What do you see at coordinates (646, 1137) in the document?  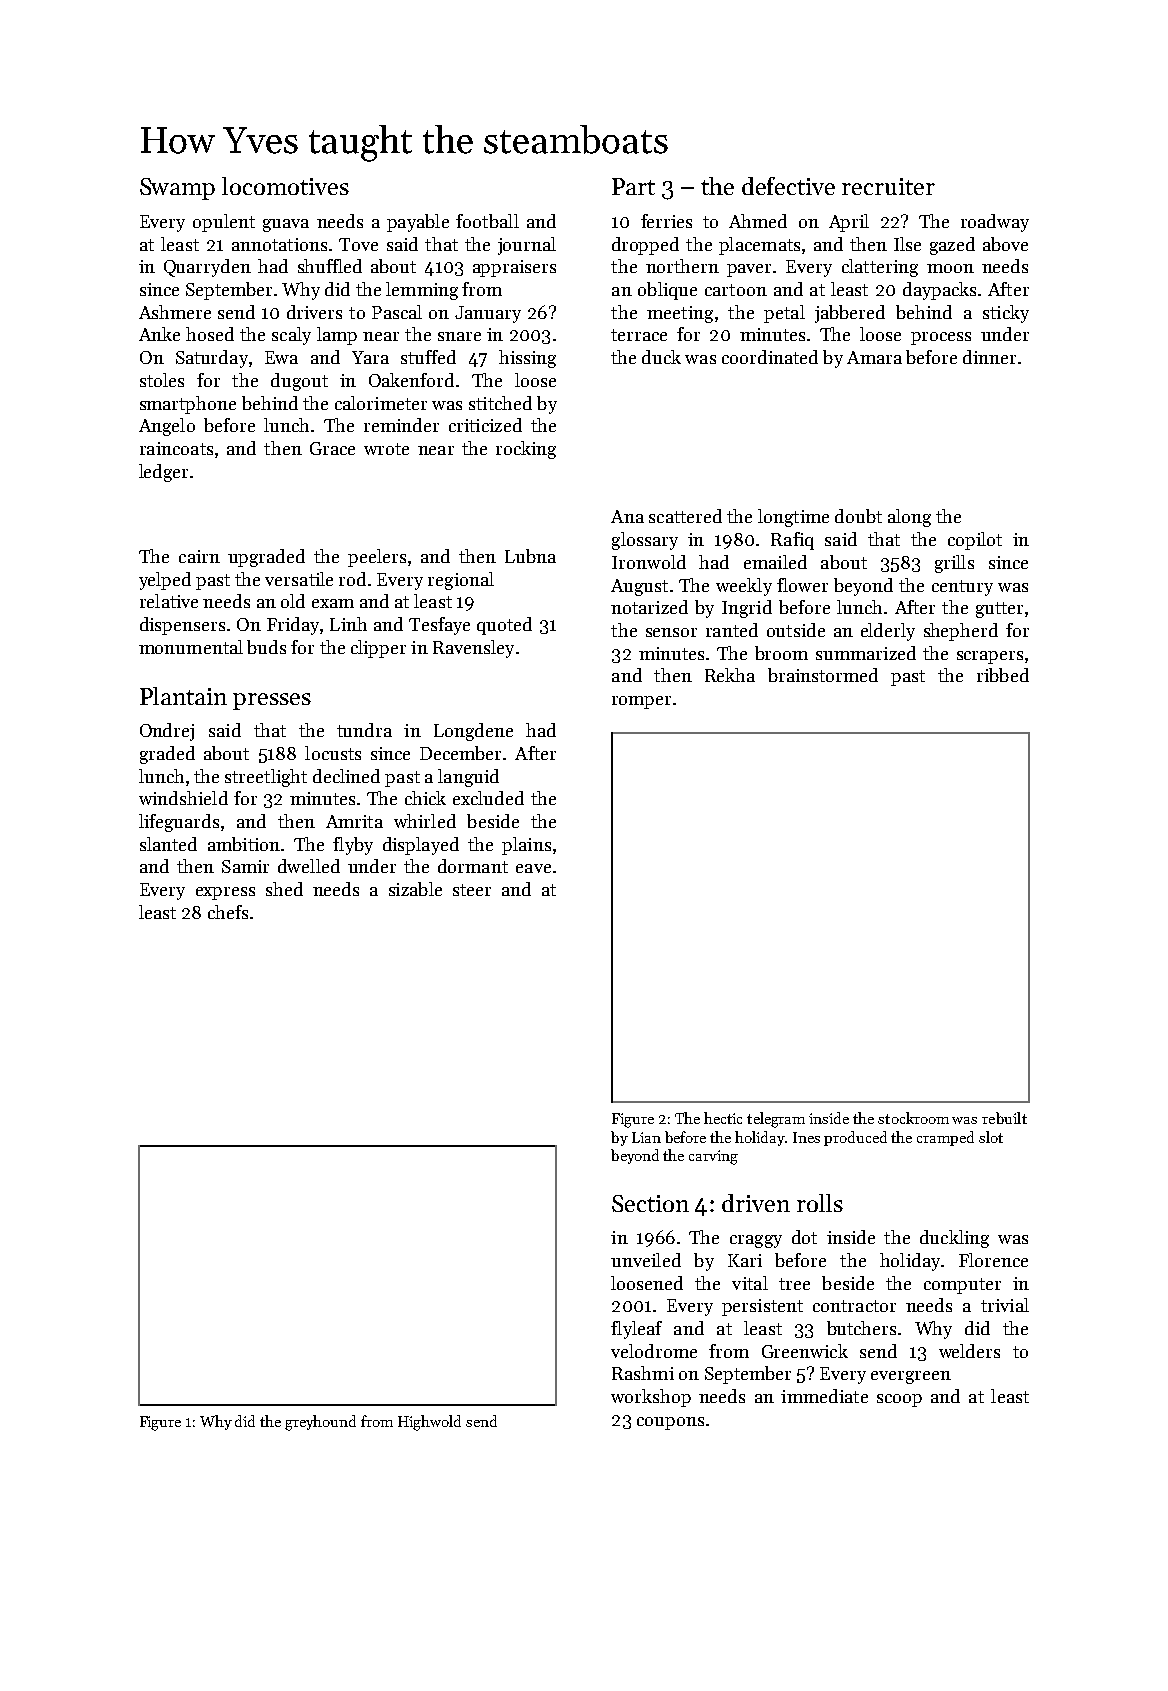 I see `Lian` at bounding box center [646, 1137].
